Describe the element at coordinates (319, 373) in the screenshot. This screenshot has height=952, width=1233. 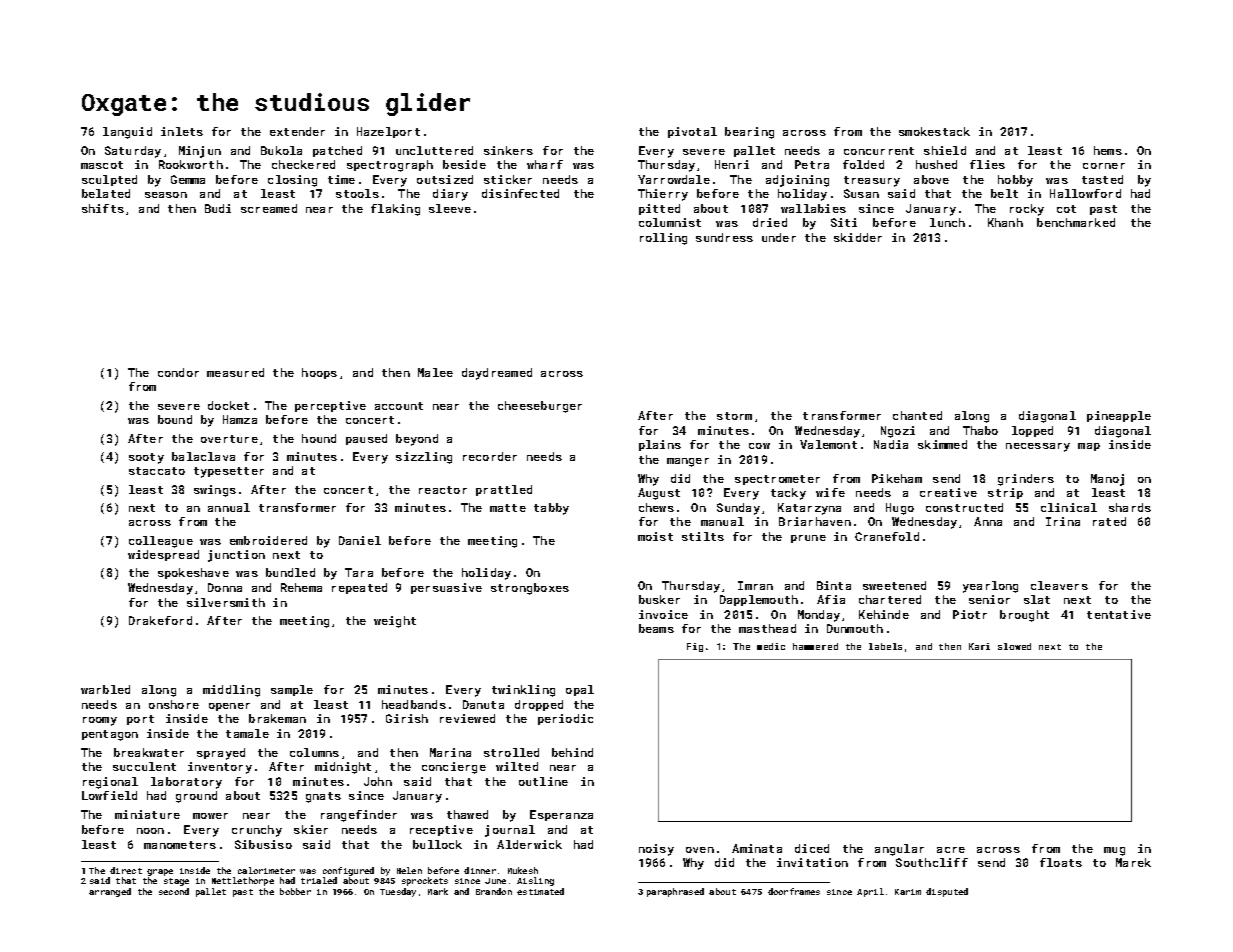
I see `hoops` at that location.
